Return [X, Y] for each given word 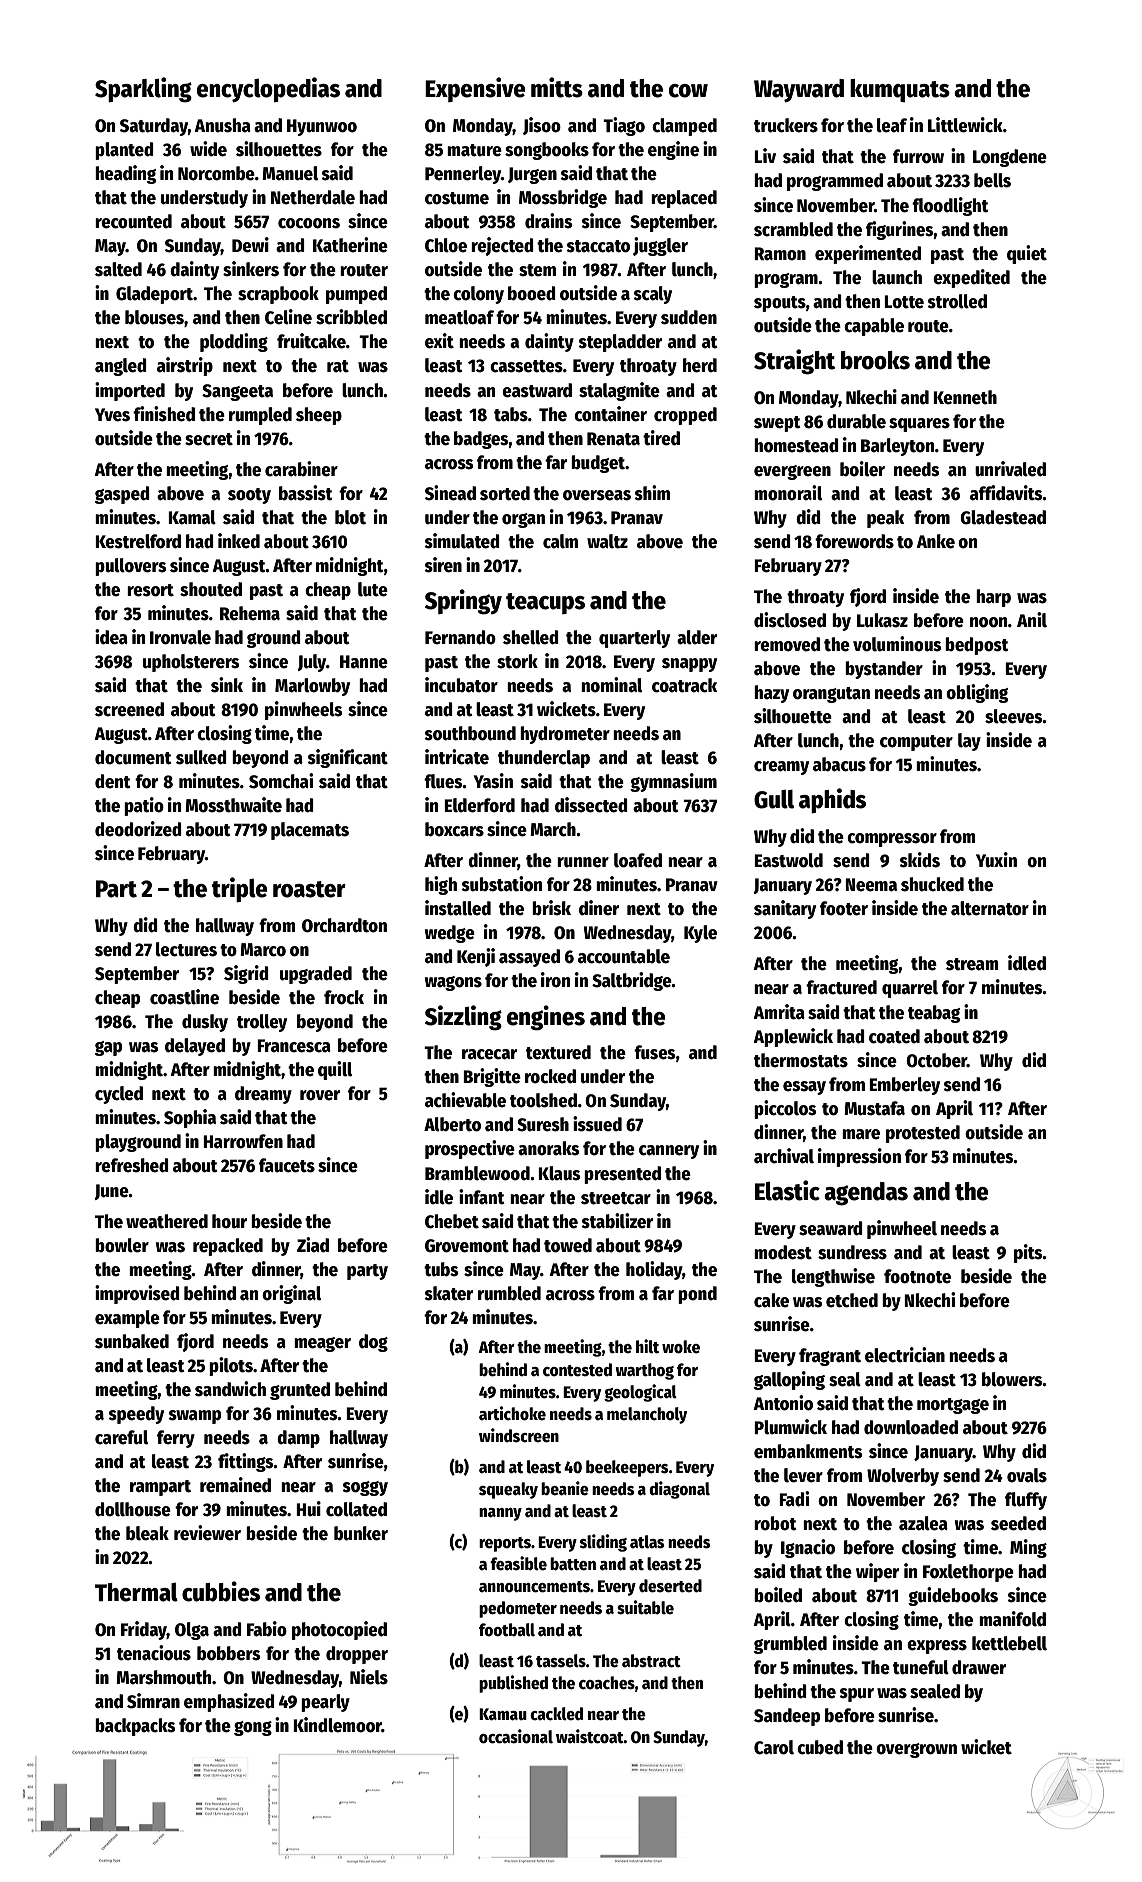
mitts [557, 87]
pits [1028, 1253]
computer [916, 743]
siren [443, 565]
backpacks [135, 1727]
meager [322, 1344]
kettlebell [1009, 1643]
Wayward [799, 90]
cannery [669, 1152]
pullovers [130, 567]
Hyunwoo [322, 127]
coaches [607, 1683]
